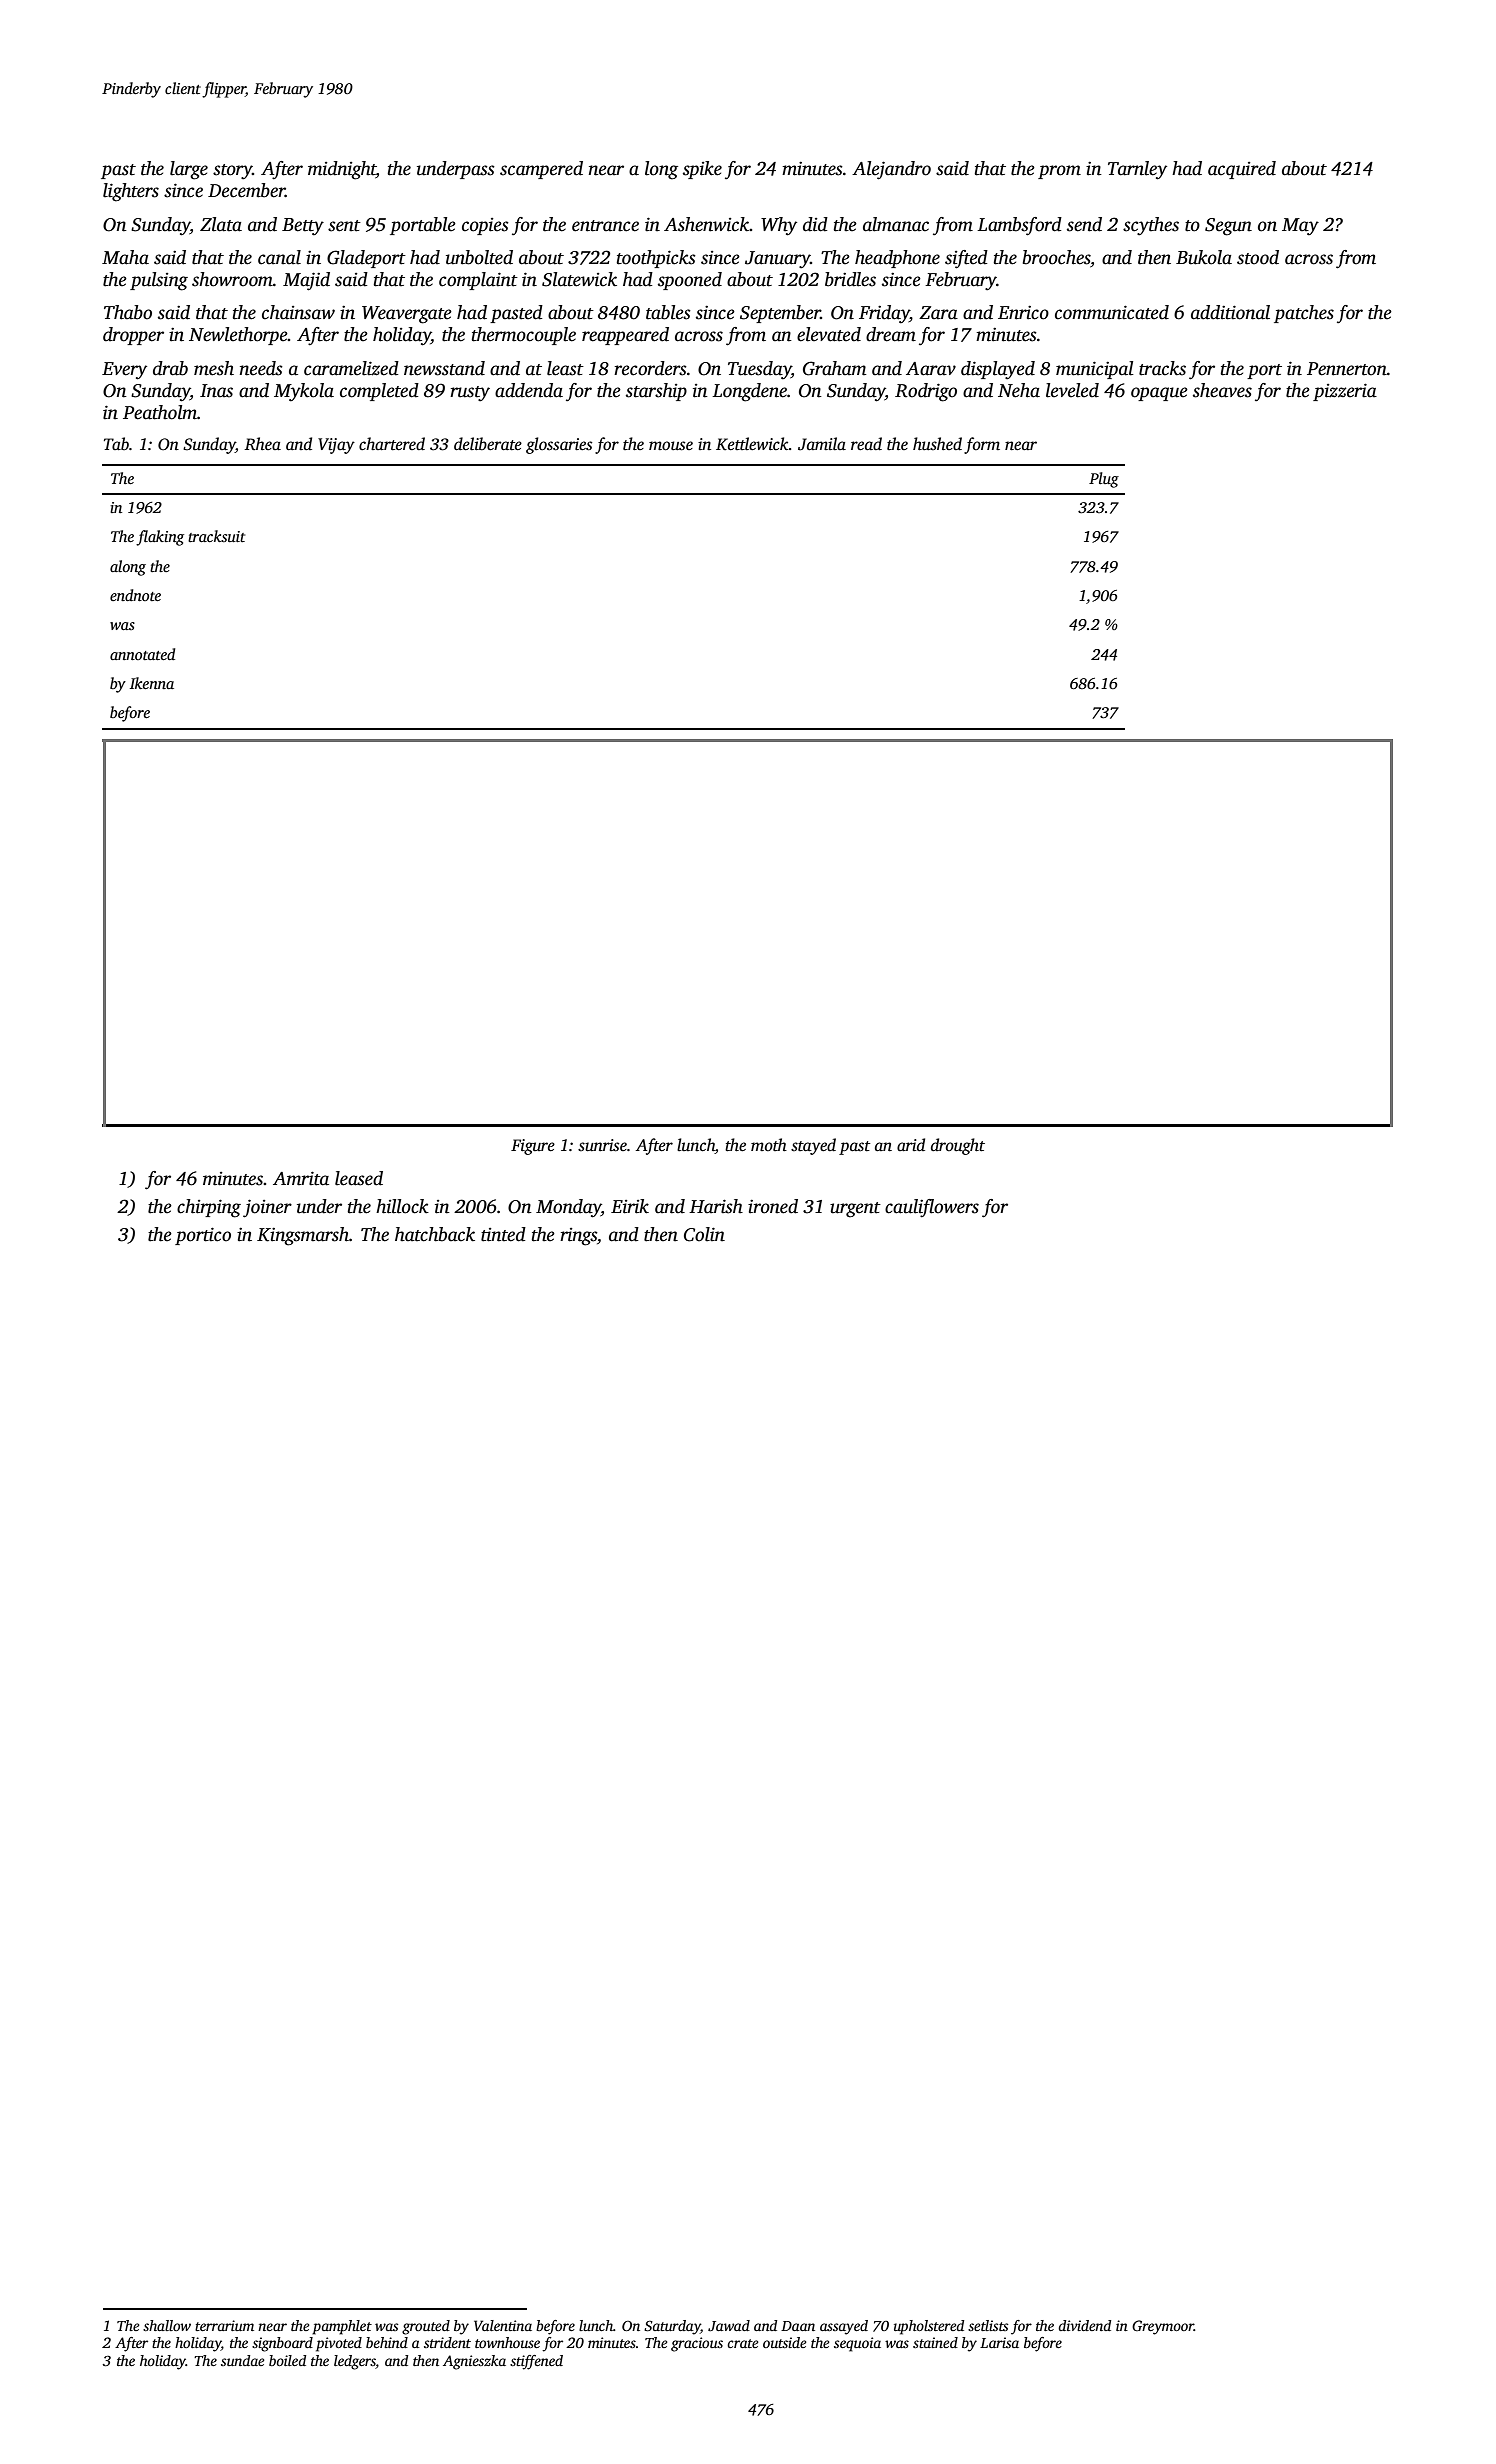  What do you see at coordinates (752, 444) in the screenshot?
I see `Kettlewick` at bounding box center [752, 444].
